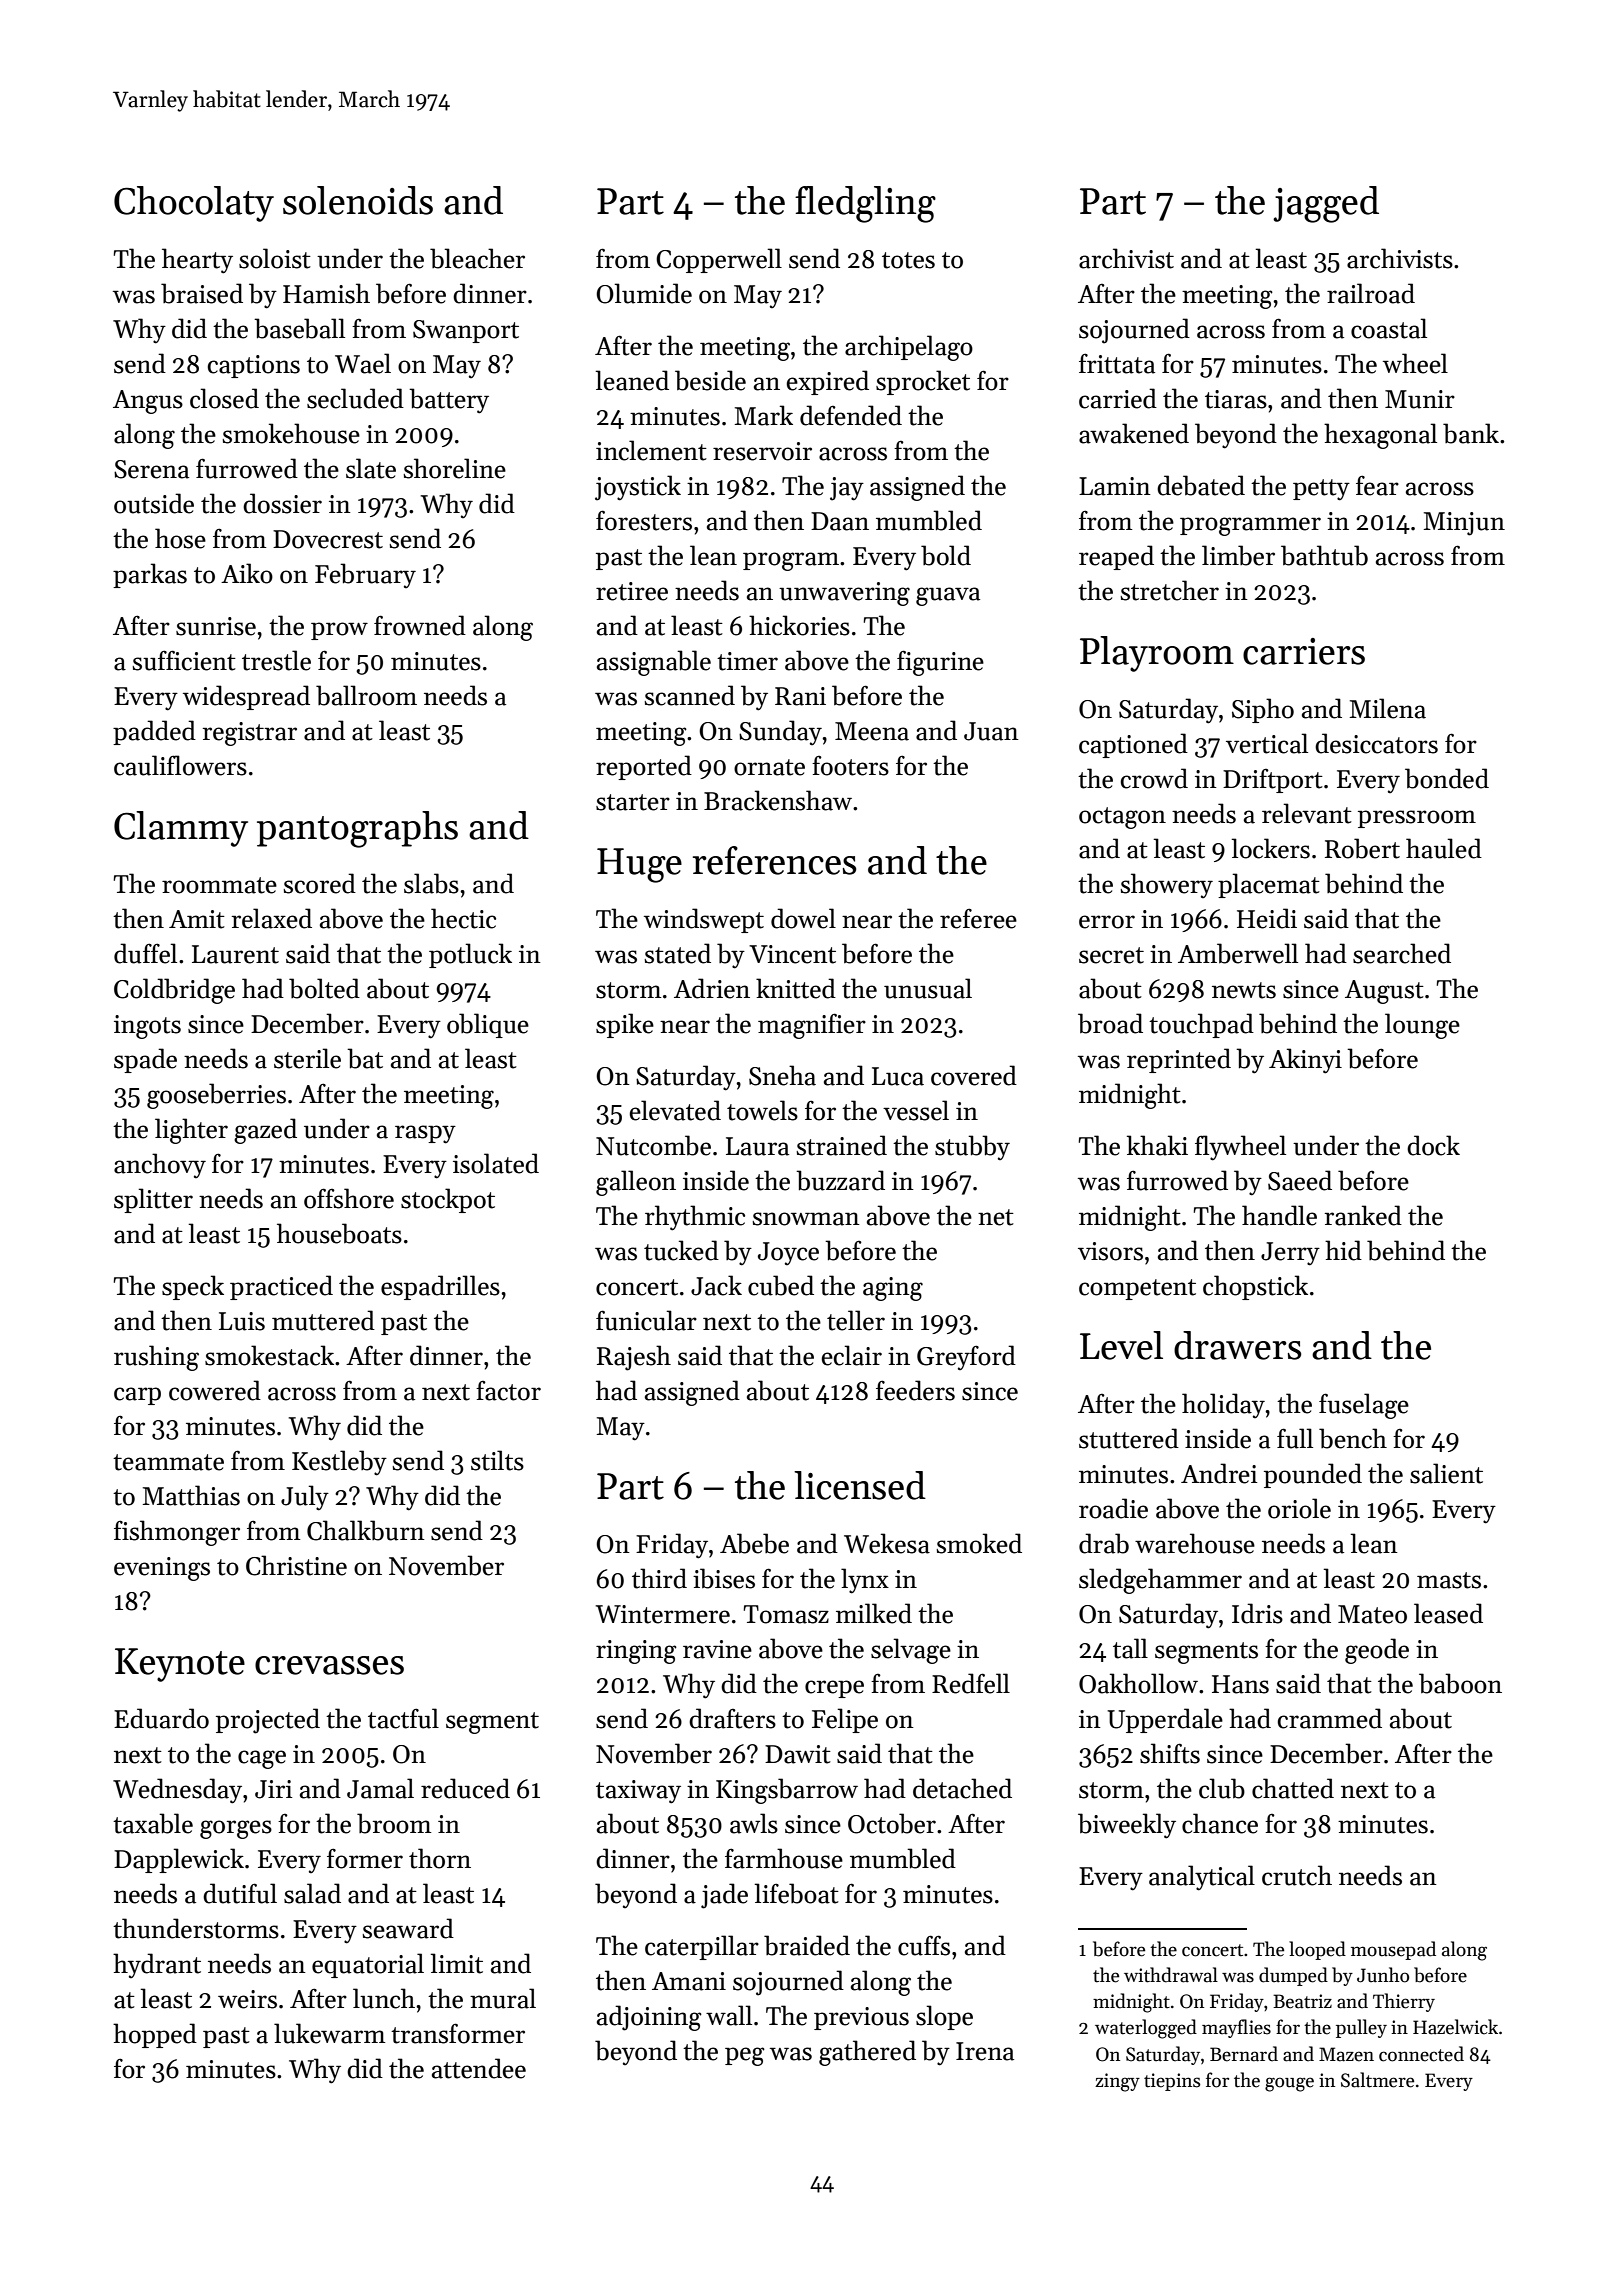  Describe the element at coordinates (966, 1357) in the screenshot. I see `Greyford` at that location.
